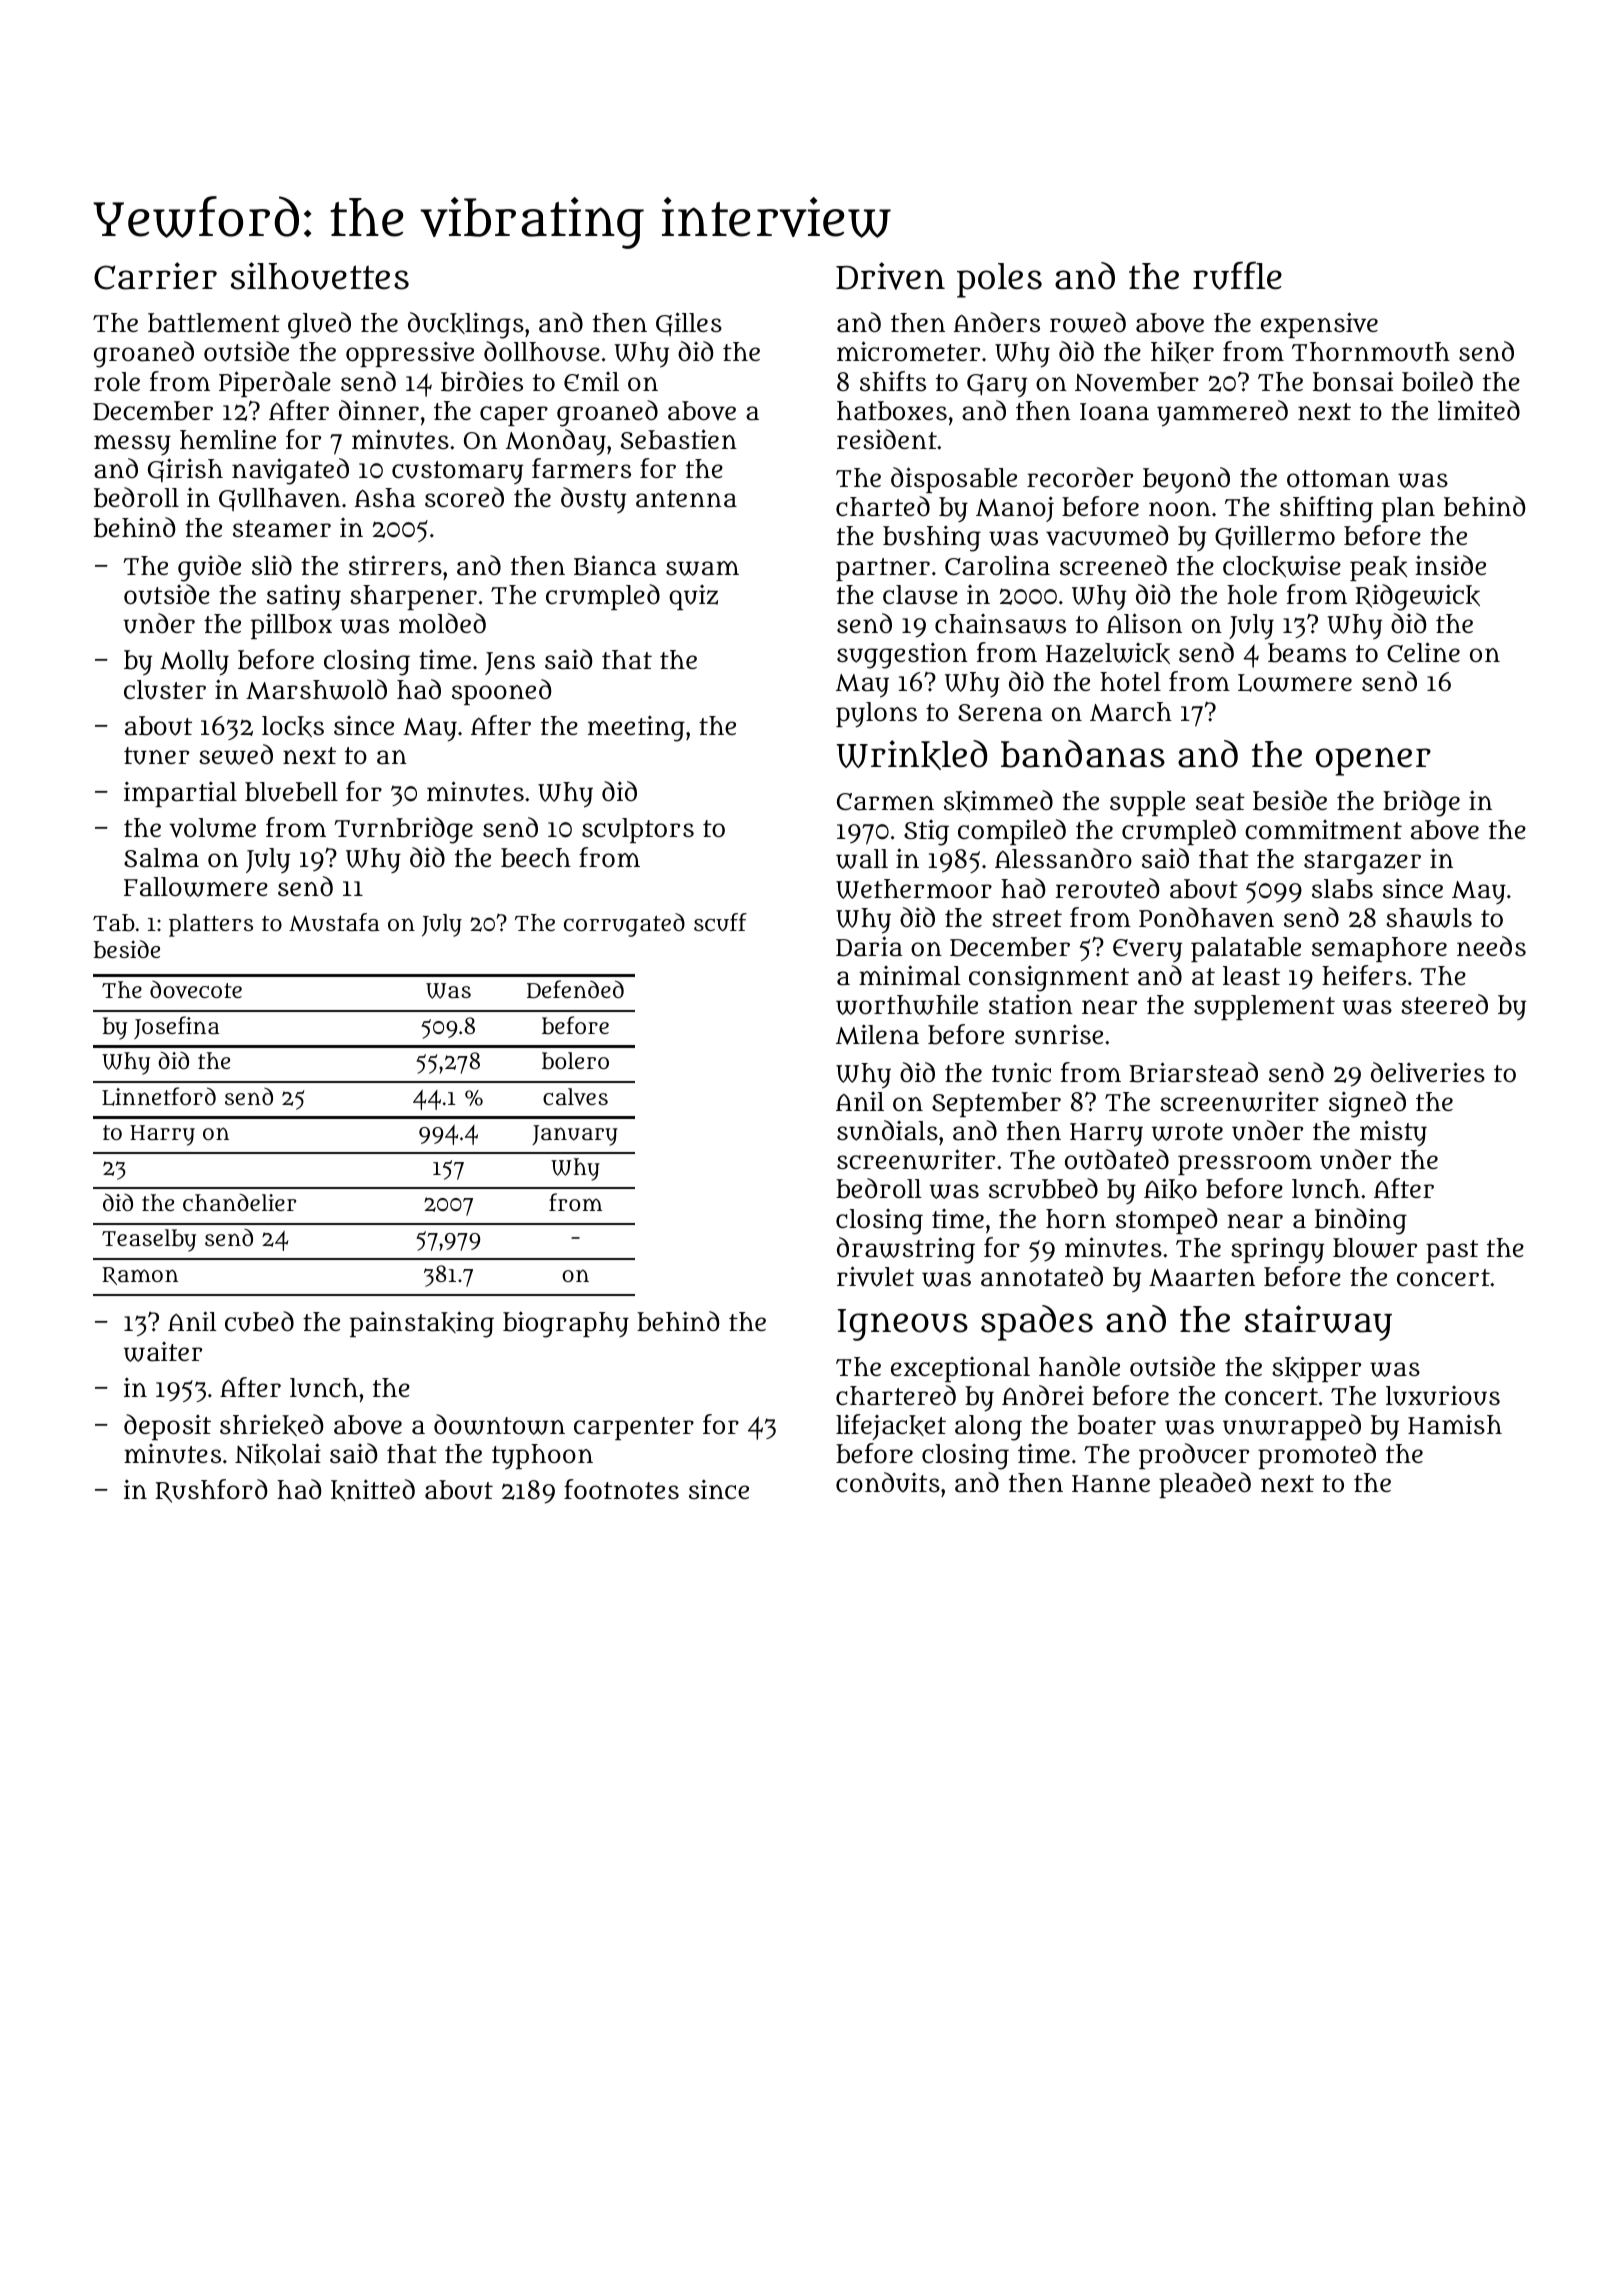  What do you see at coordinates (1307, 653) in the document?
I see `beams` at bounding box center [1307, 653].
